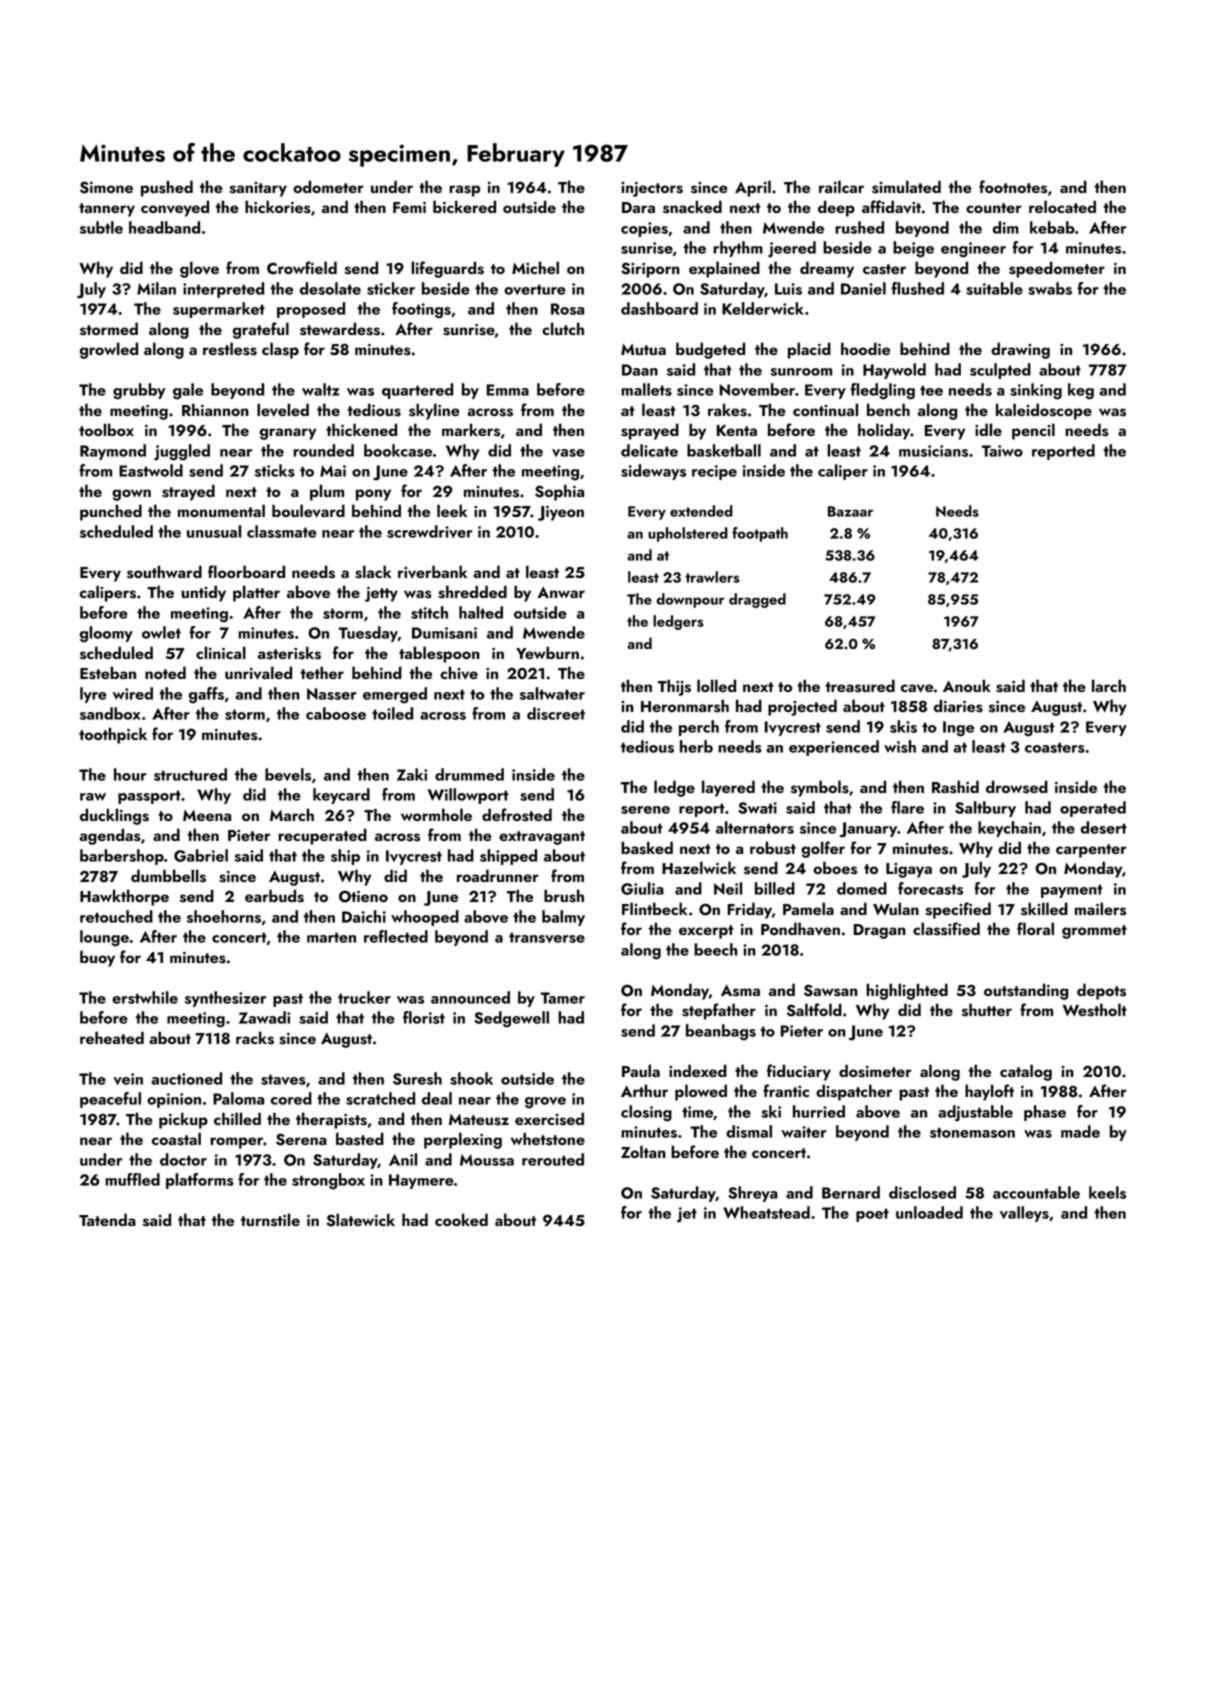 This image has width=1206, height=1706. I want to click on suitable, so click(994, 288).
